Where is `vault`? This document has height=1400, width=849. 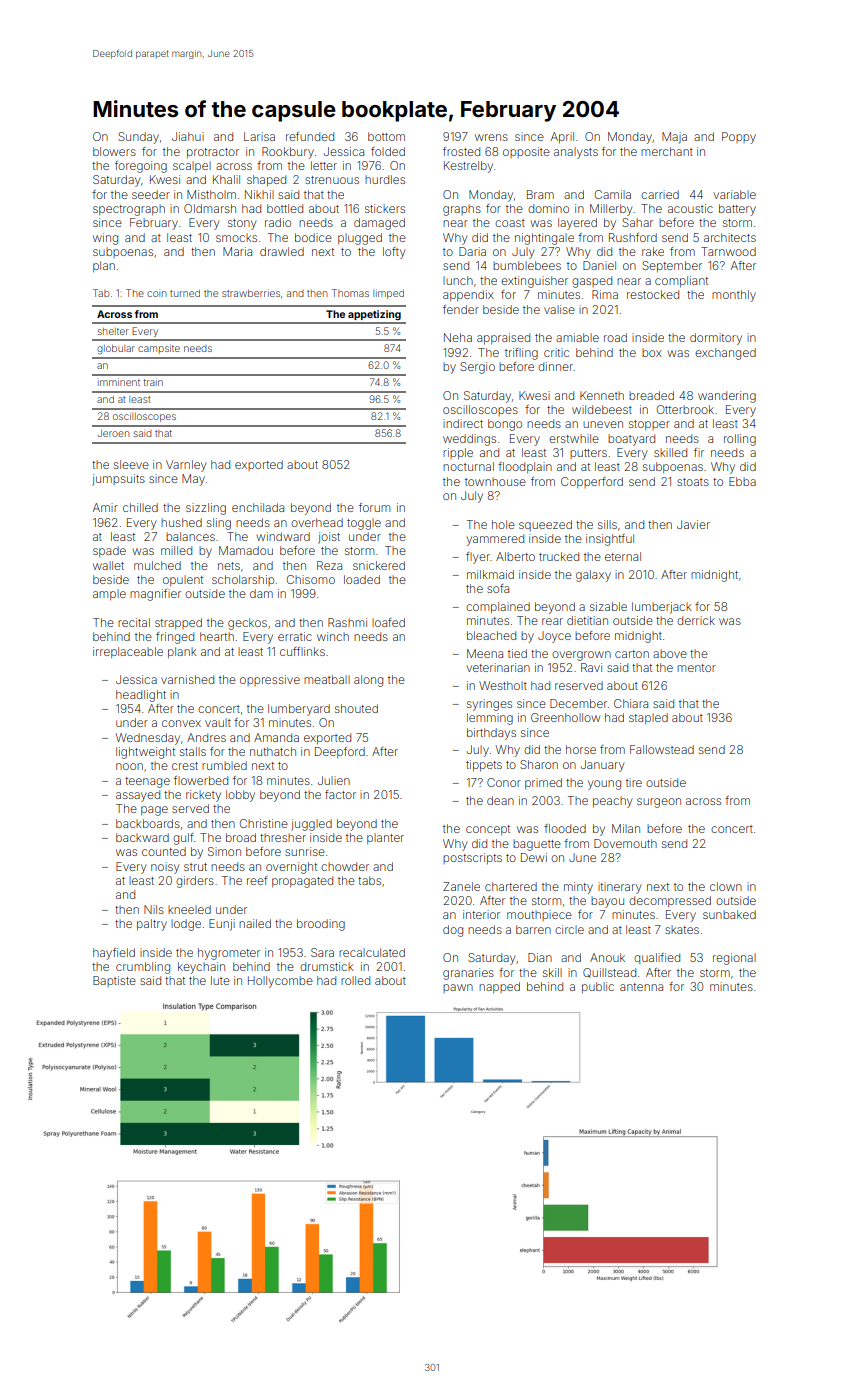 vault is located at coordinates (218, 722).
